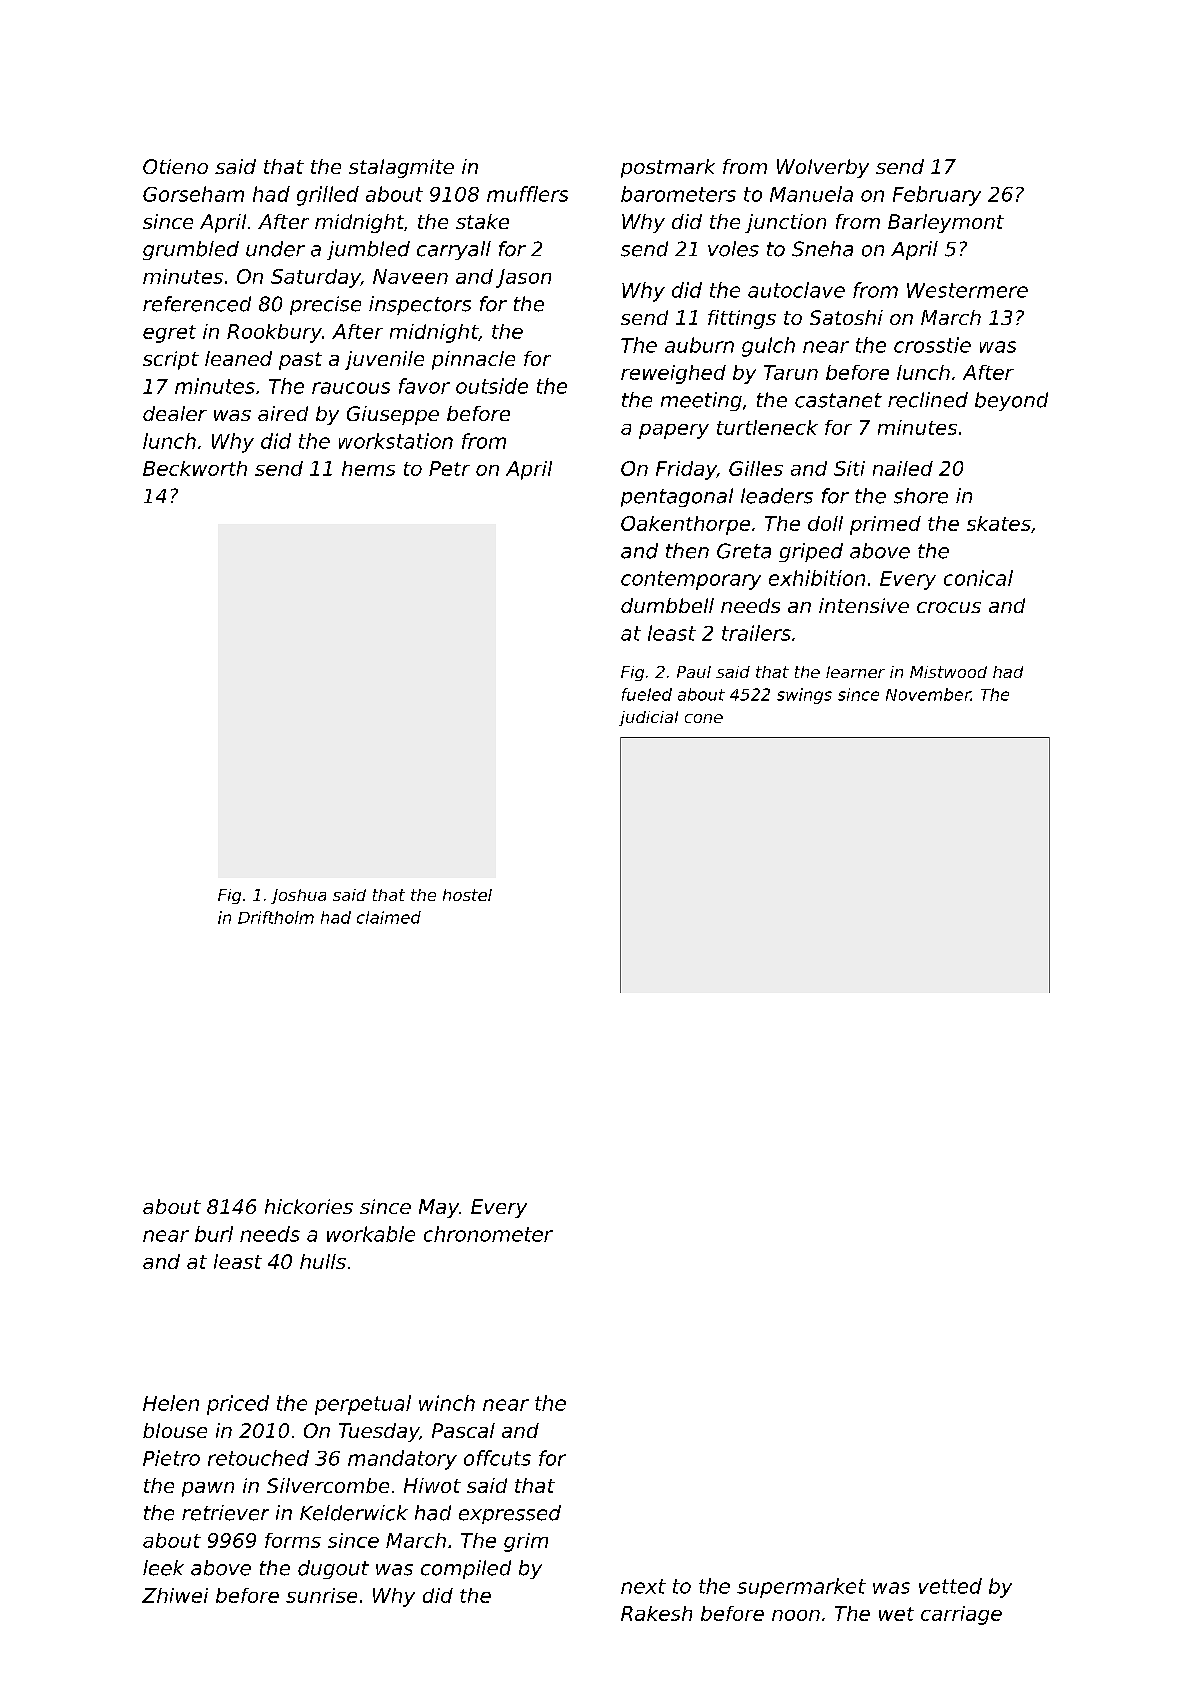 This page has height=1686, width=1192. What do you see at coordinates (937, 196) in the page?
I see `February` at bounding box center [937, 196].
